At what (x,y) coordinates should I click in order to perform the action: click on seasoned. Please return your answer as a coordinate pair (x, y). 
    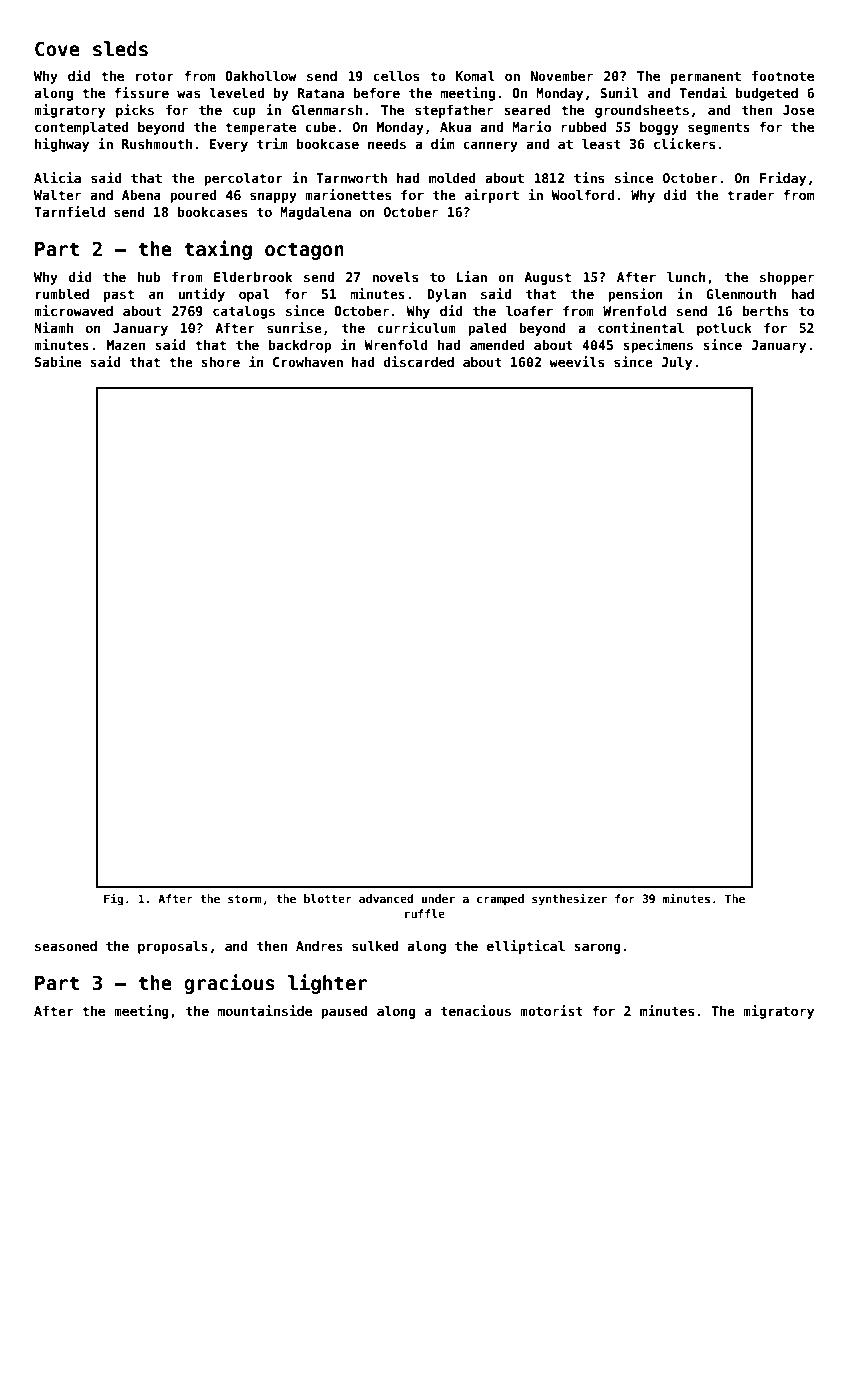
    Looking at the image, I should click on (66, 946).
